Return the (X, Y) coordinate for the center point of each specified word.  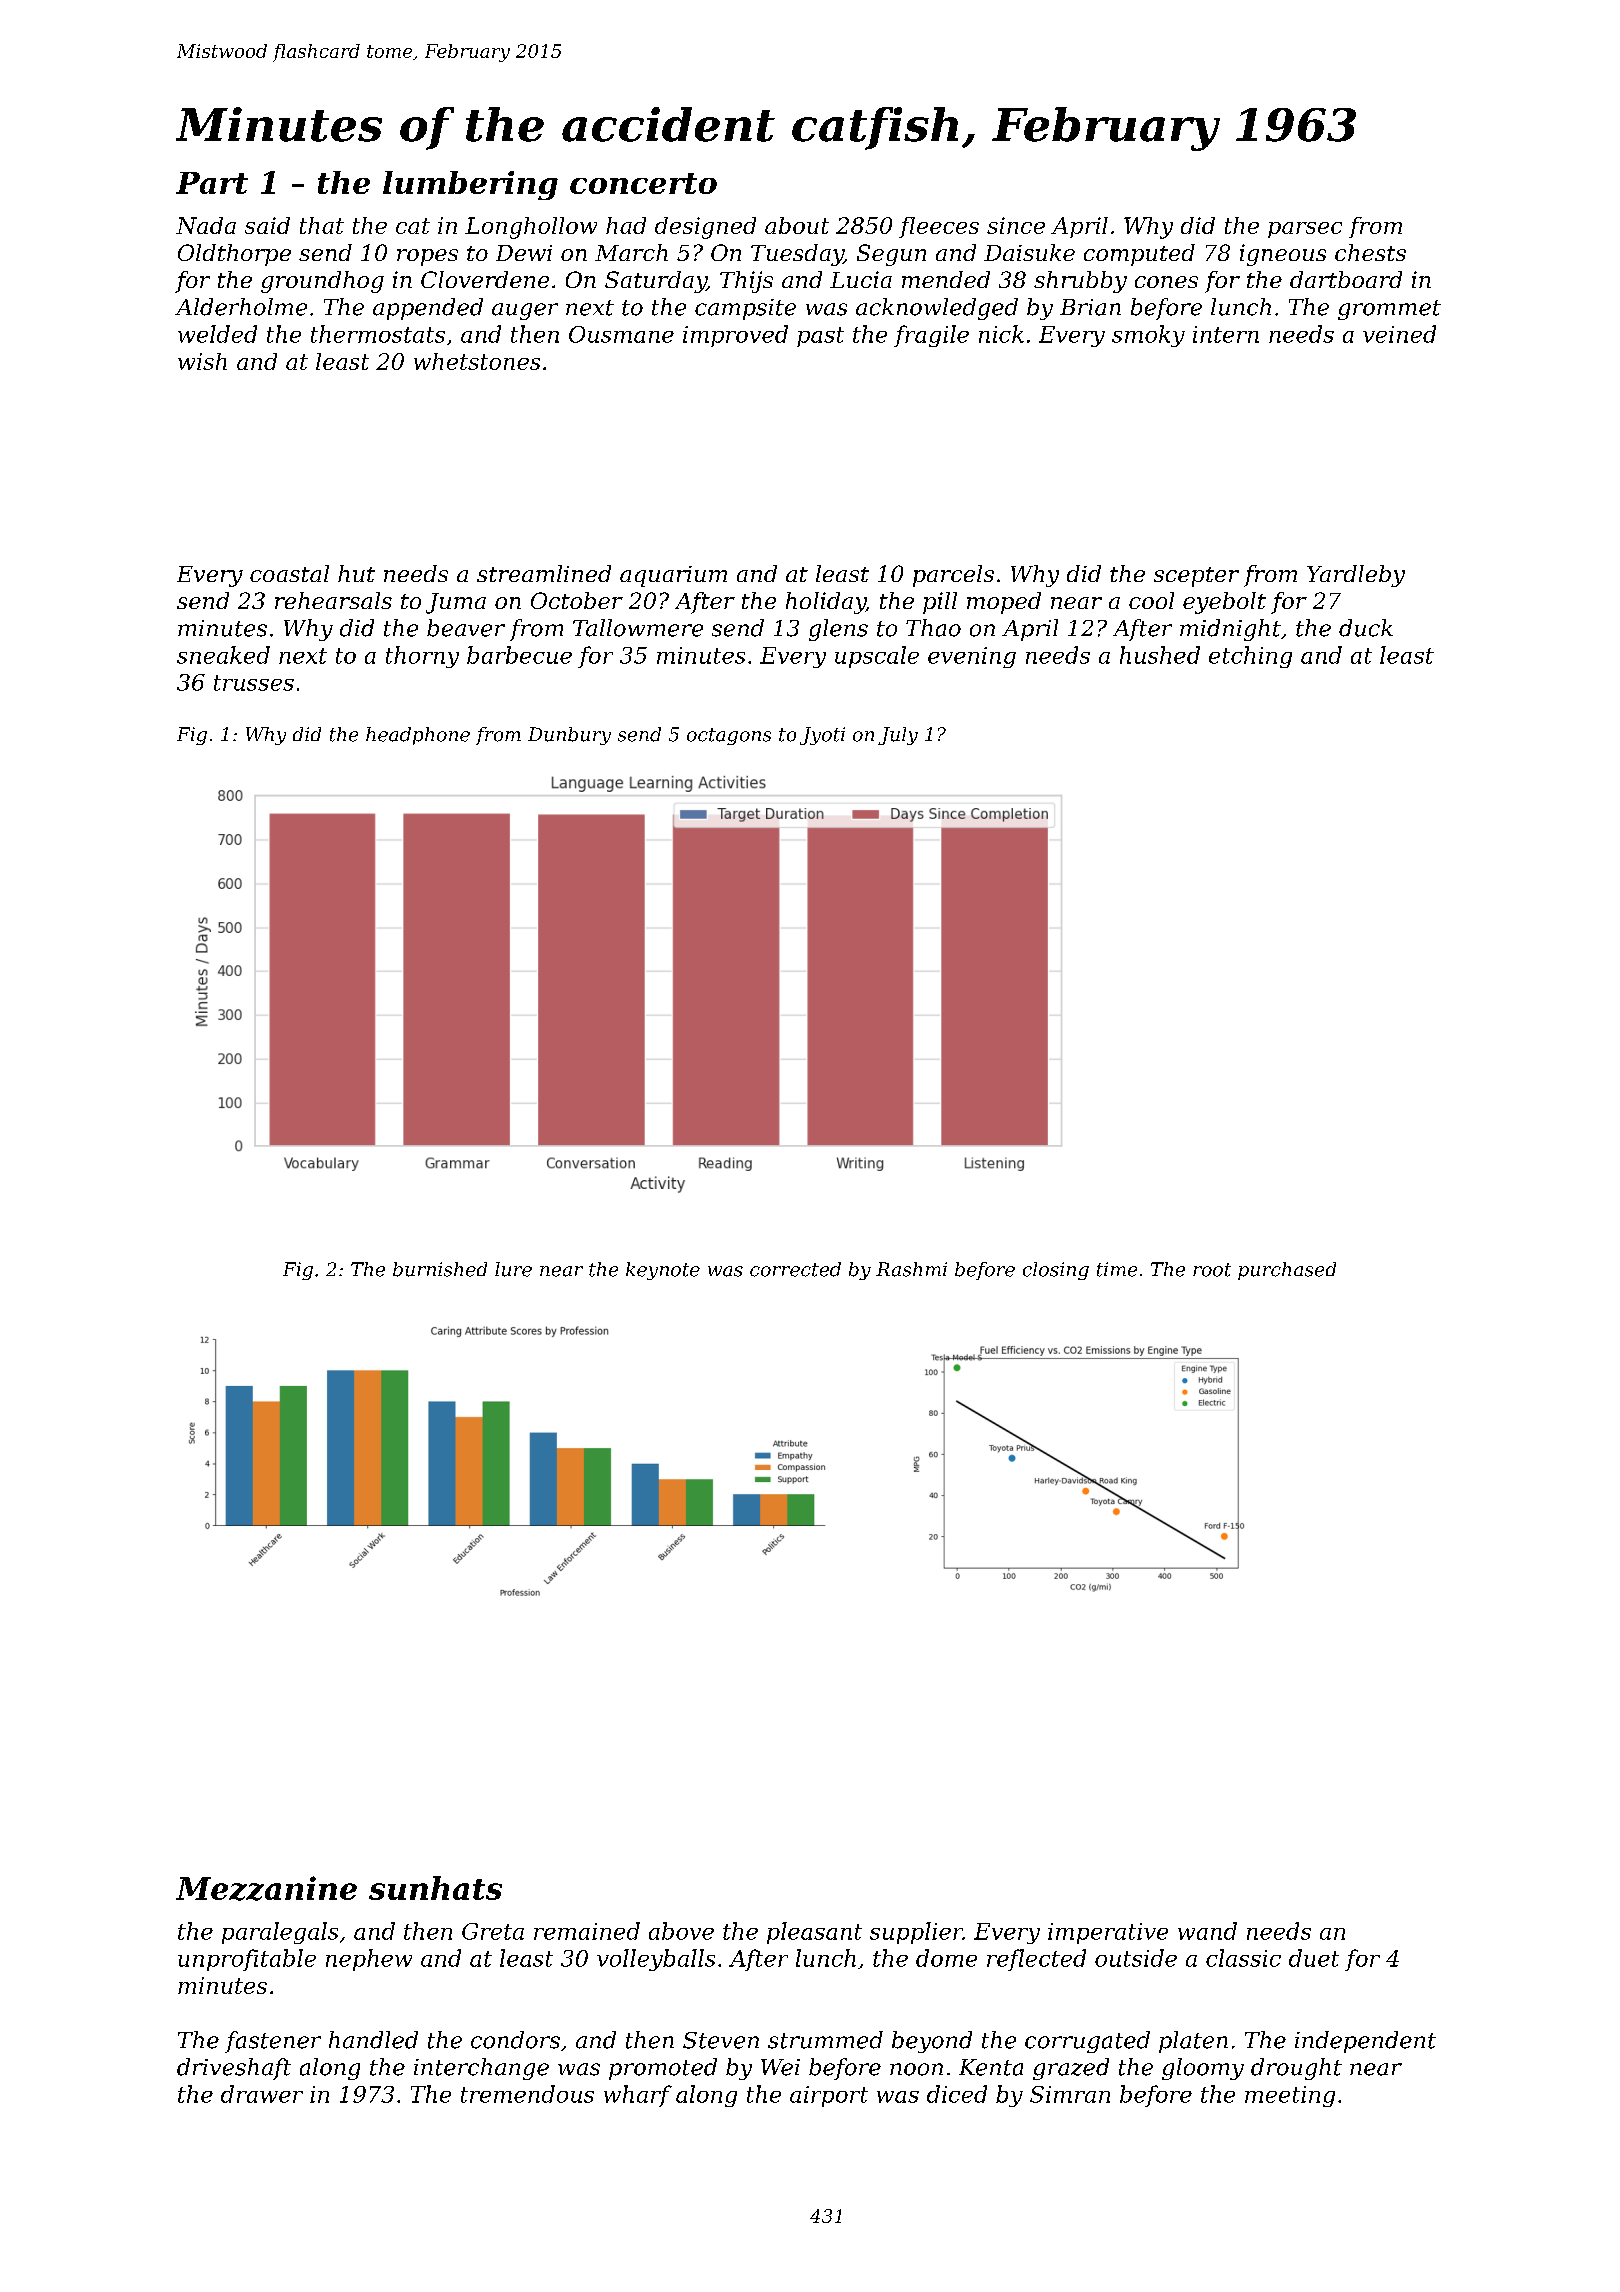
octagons (729, 736)
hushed (1160, 655)
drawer (262, 2094)
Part (212, 183)
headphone (418, 736)
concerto (643, 183)
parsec (1305, 230)
